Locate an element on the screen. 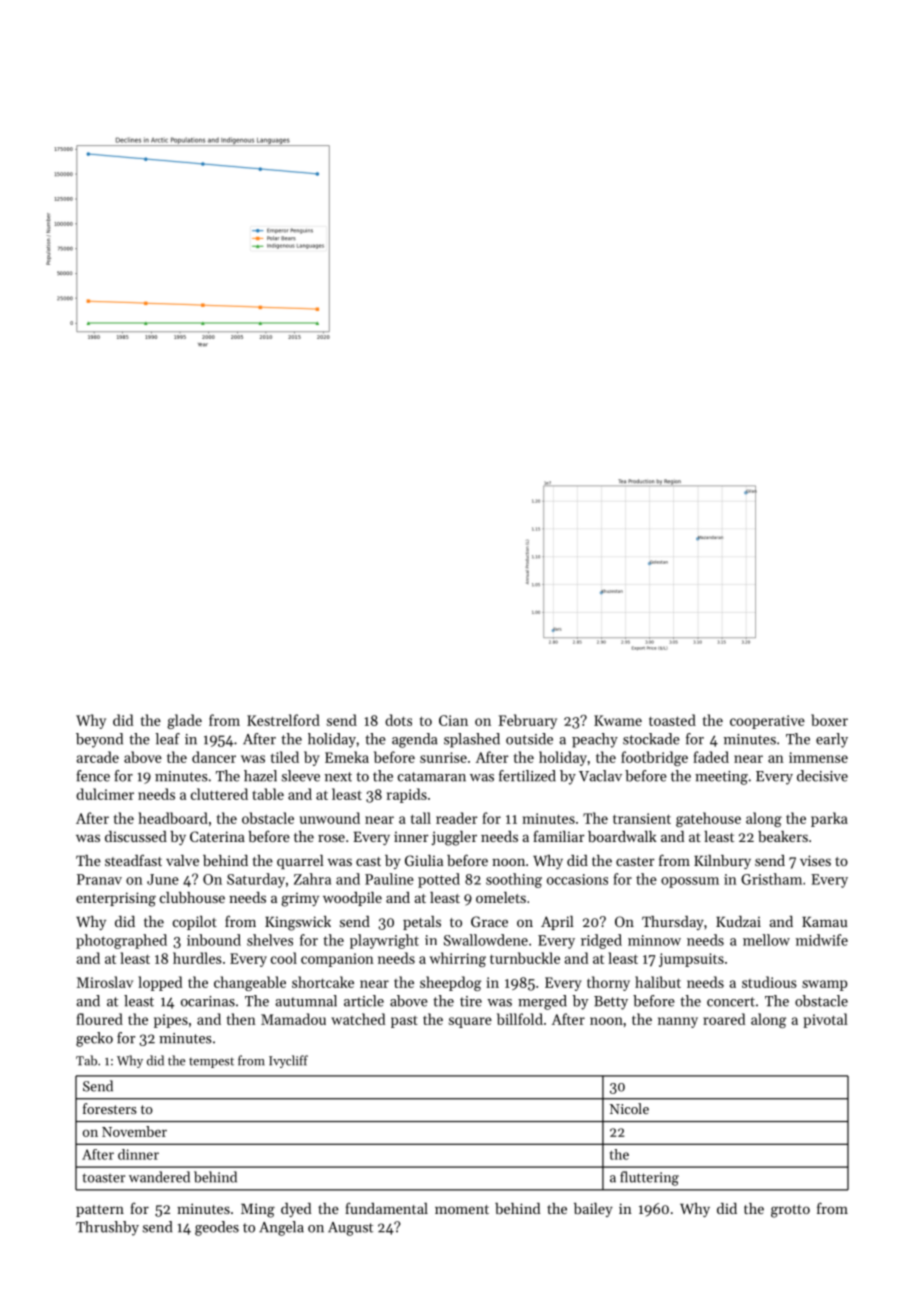  occasions is located at coordinates (577, 879).
